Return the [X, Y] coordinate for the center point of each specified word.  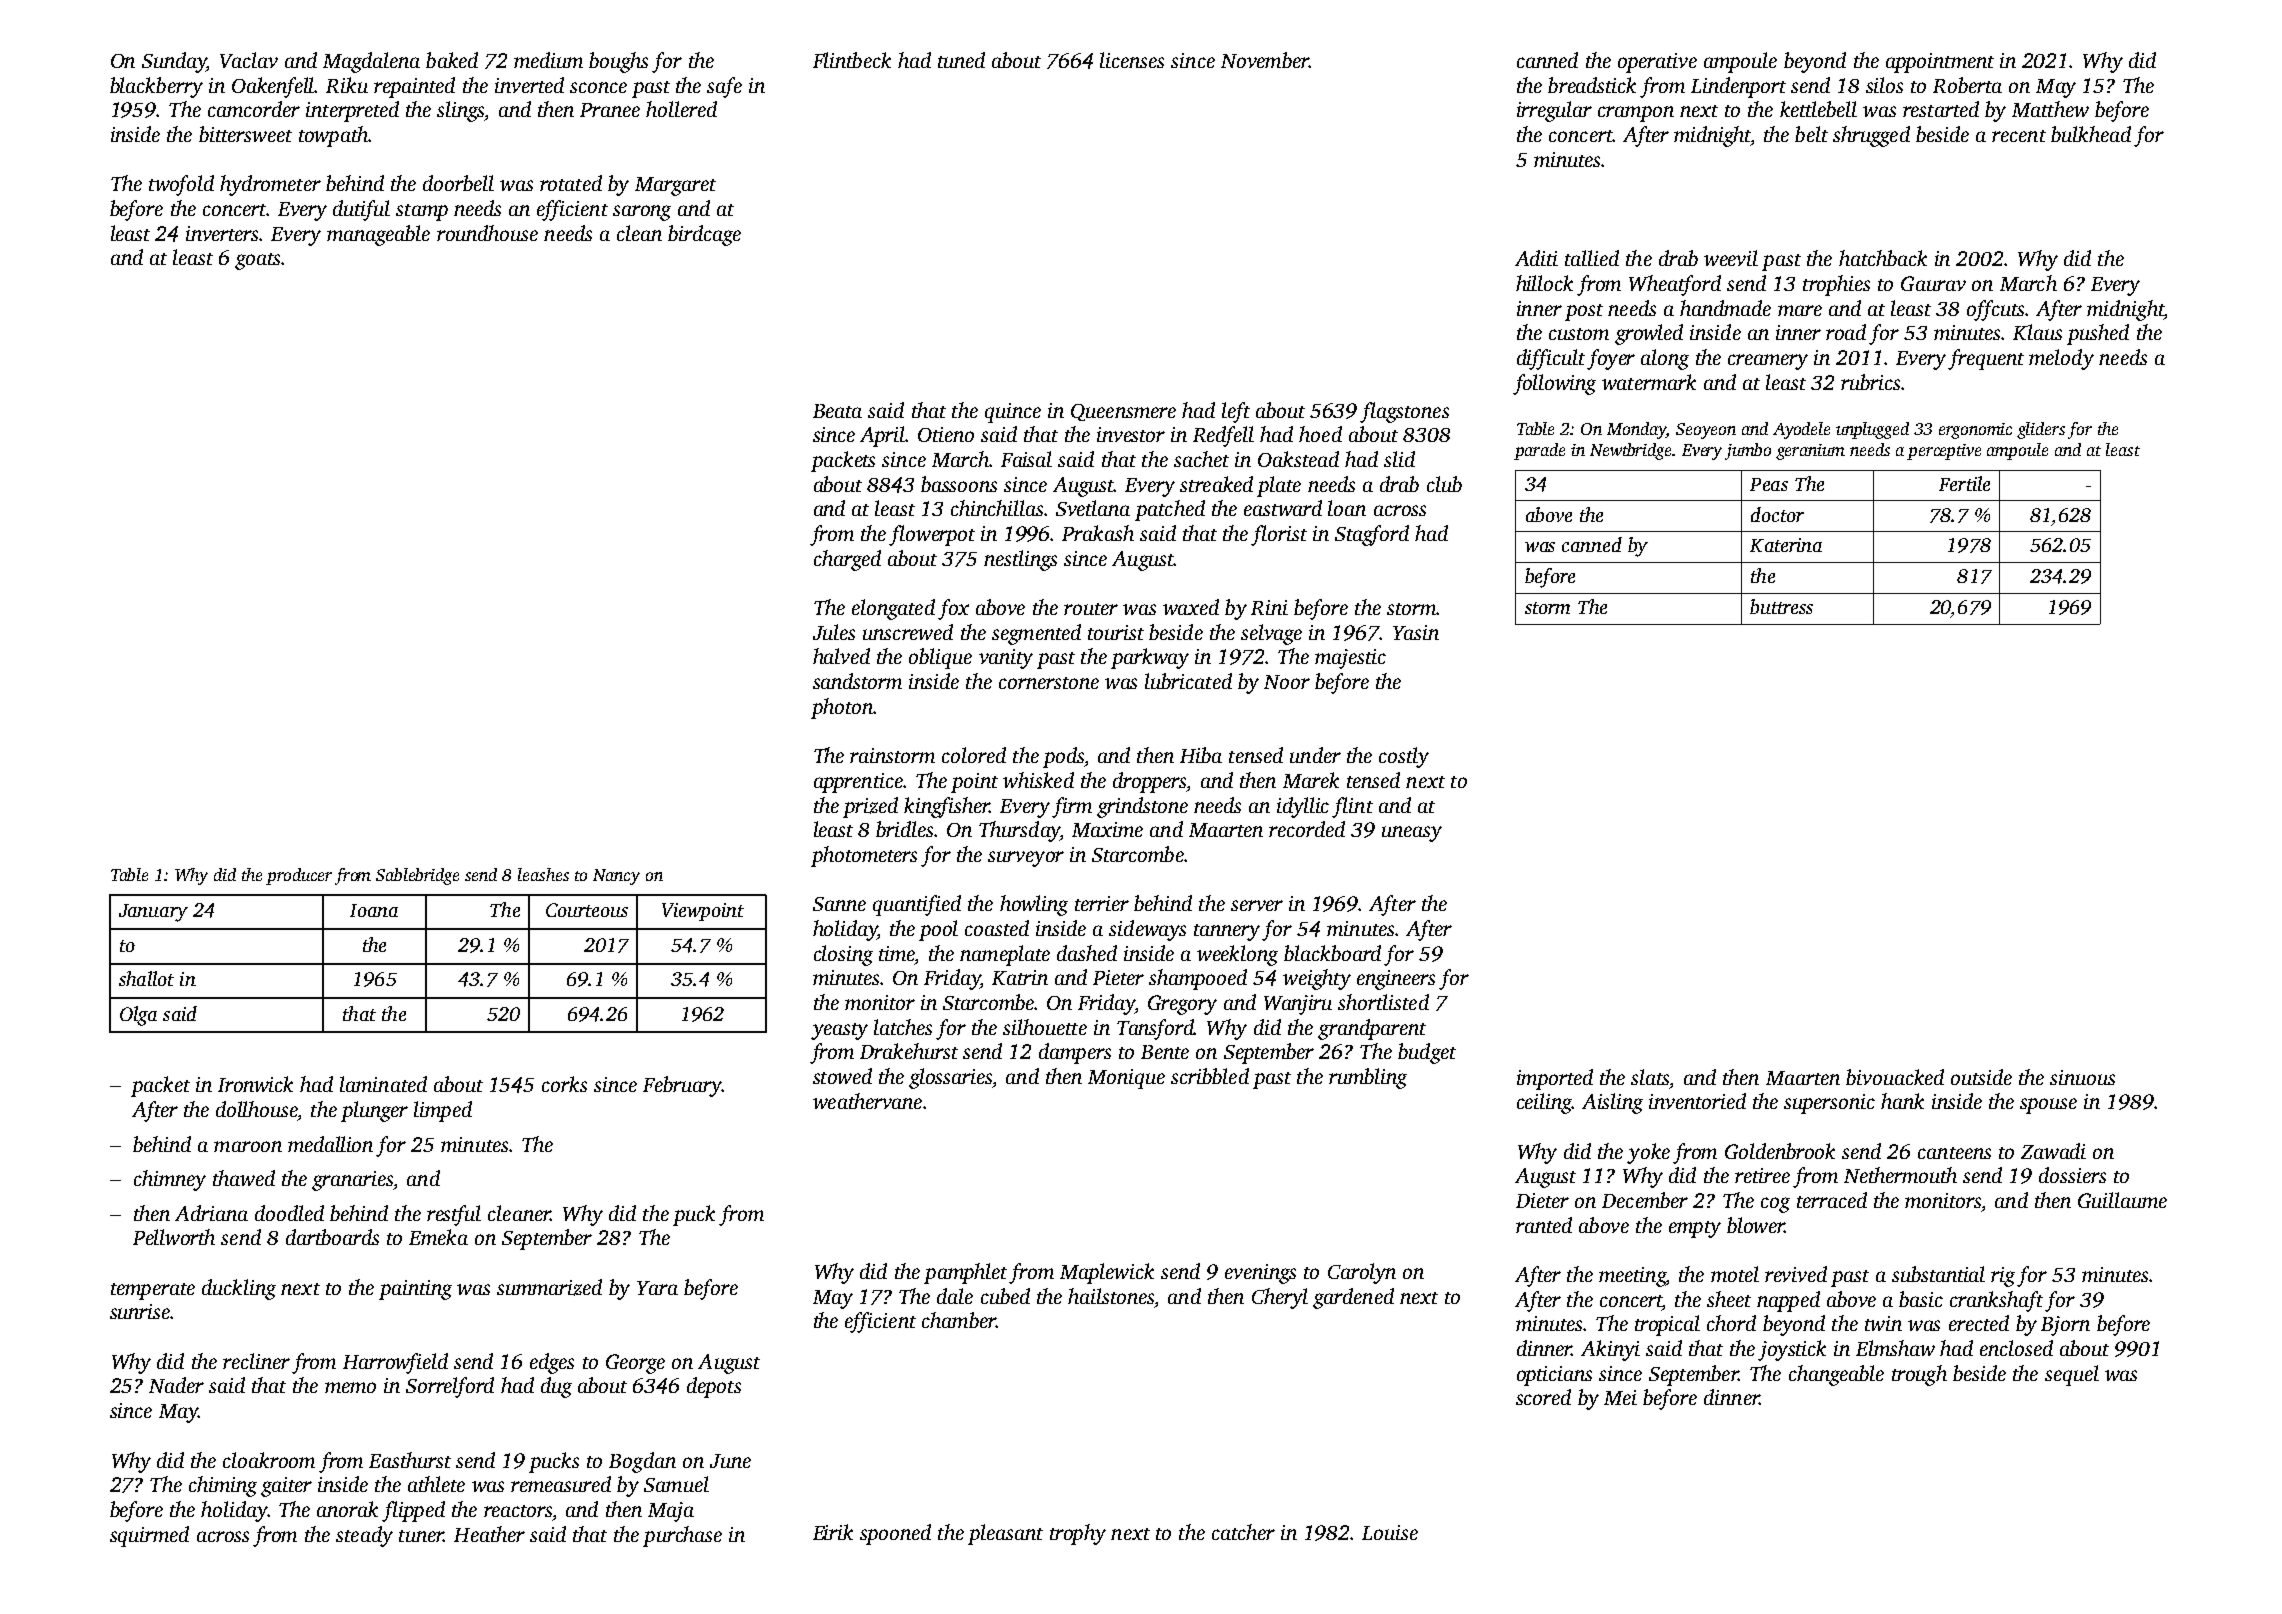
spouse [2048, 1106]
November [1265, 60]
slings [461, 111]
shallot [146, 978]
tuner [421, 1536]
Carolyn [1362, 1273]
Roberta [1967, 85]
